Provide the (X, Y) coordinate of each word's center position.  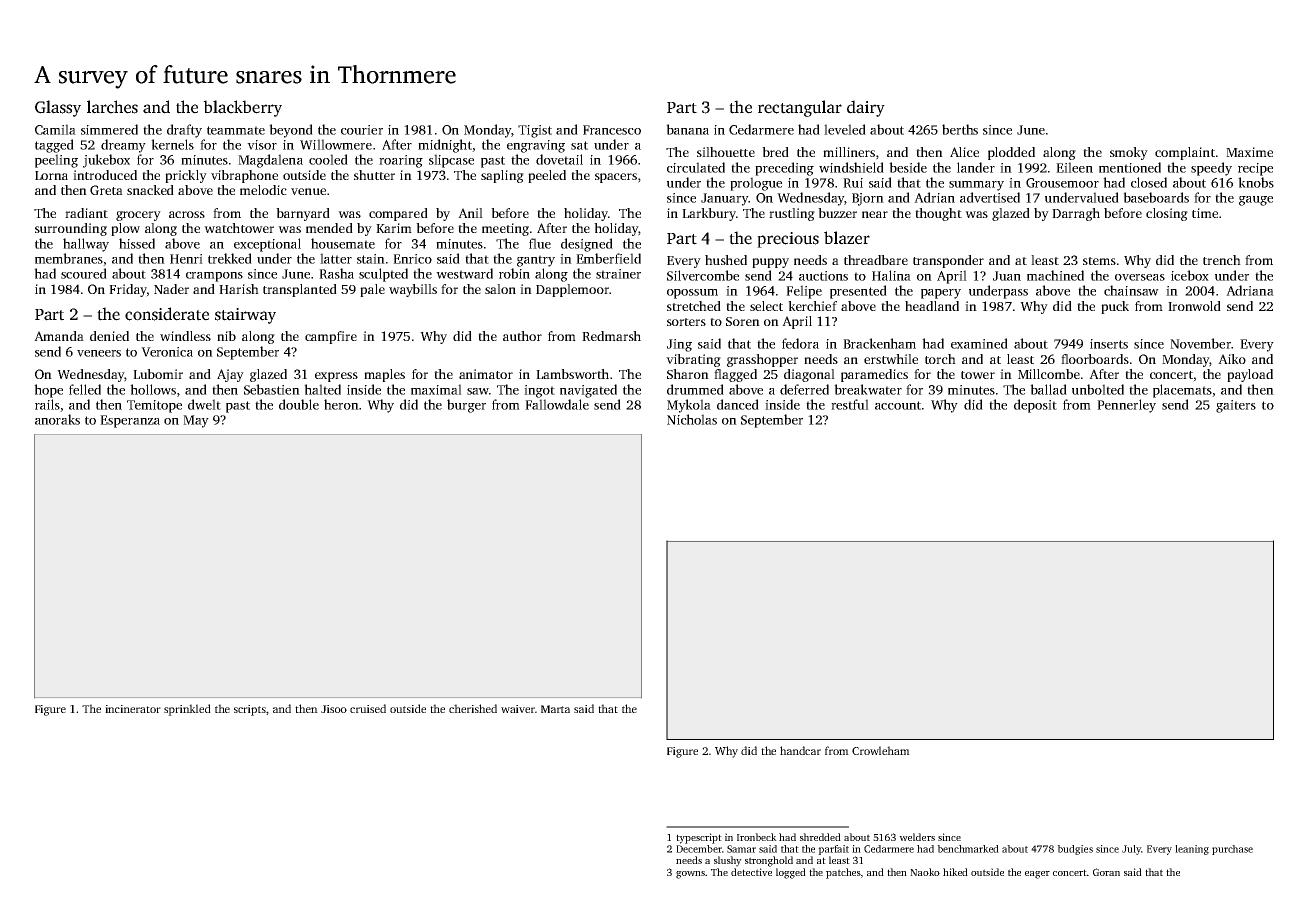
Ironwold (1194, 306)
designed (587, 245)
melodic (263, 190)
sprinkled (187, 710)
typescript (699, 838)
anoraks (57, 419)
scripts (250, 710)
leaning (1192, 850)
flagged (735, 375)
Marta (555, 709)
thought (938, 214)
